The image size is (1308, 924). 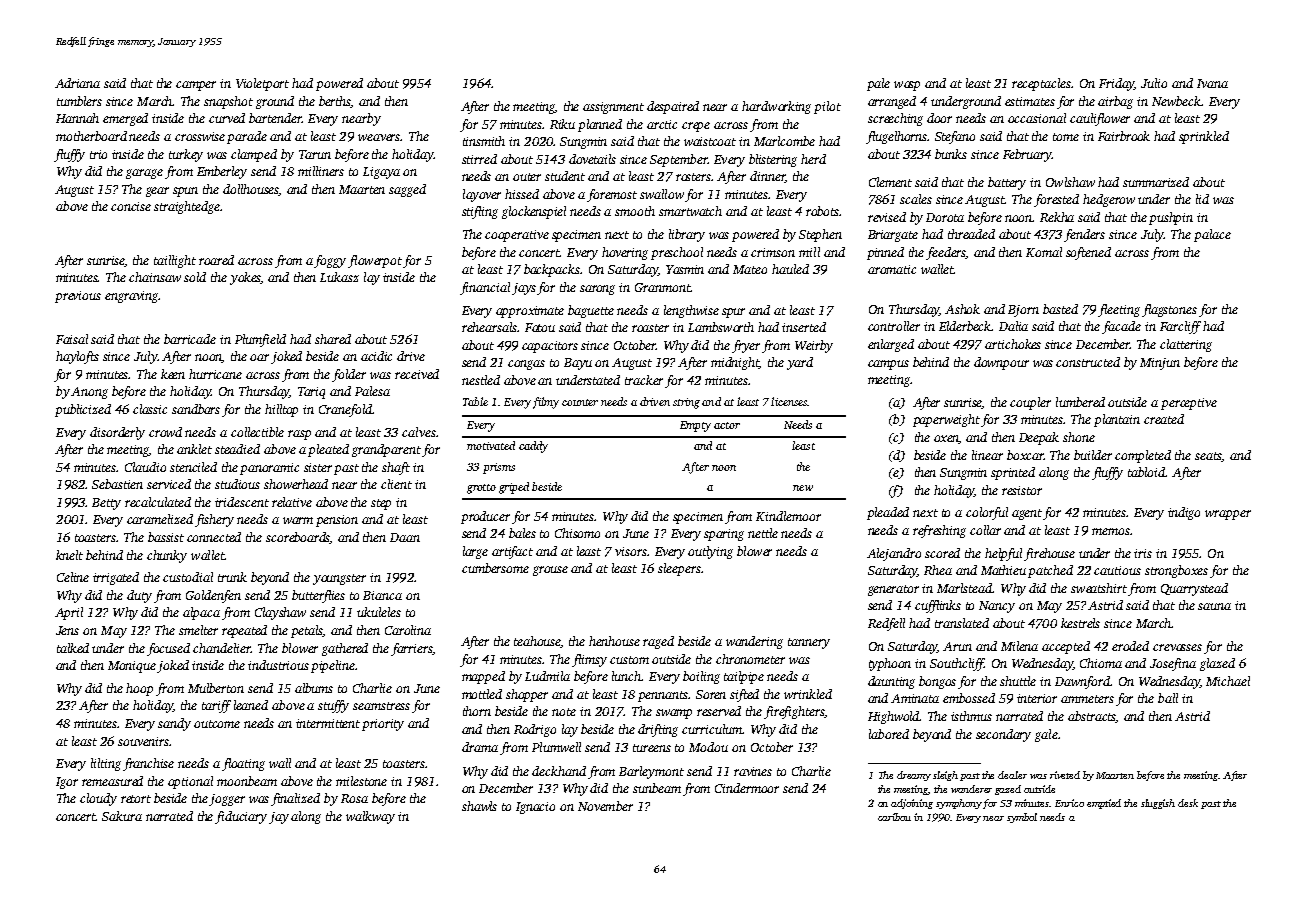 I want to click on yard, so click(x=800, y=363).
